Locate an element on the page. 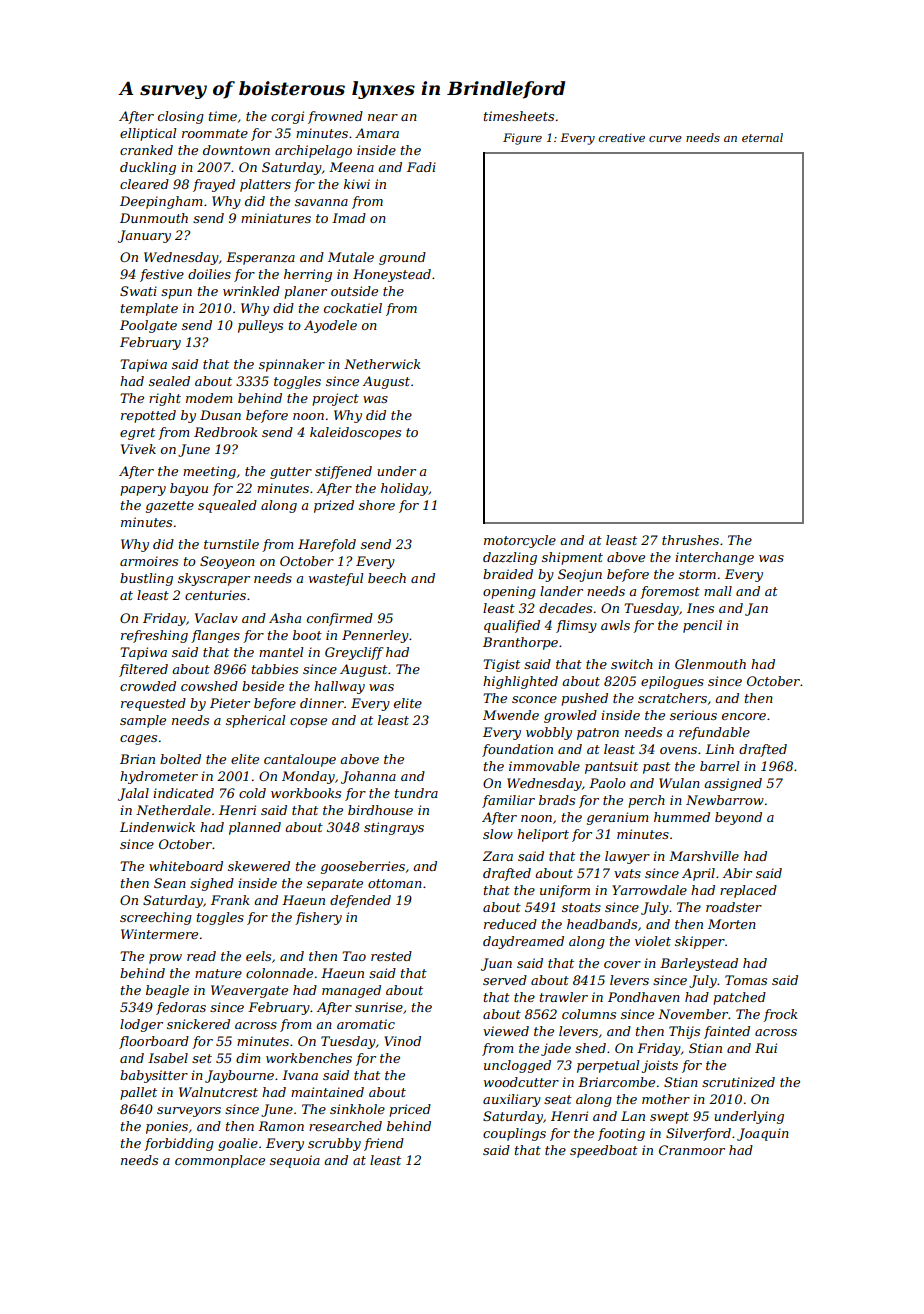 Image resolution: width=924 pixels, height=1314 pixels. indicated is located at coordinates (183, 793).
